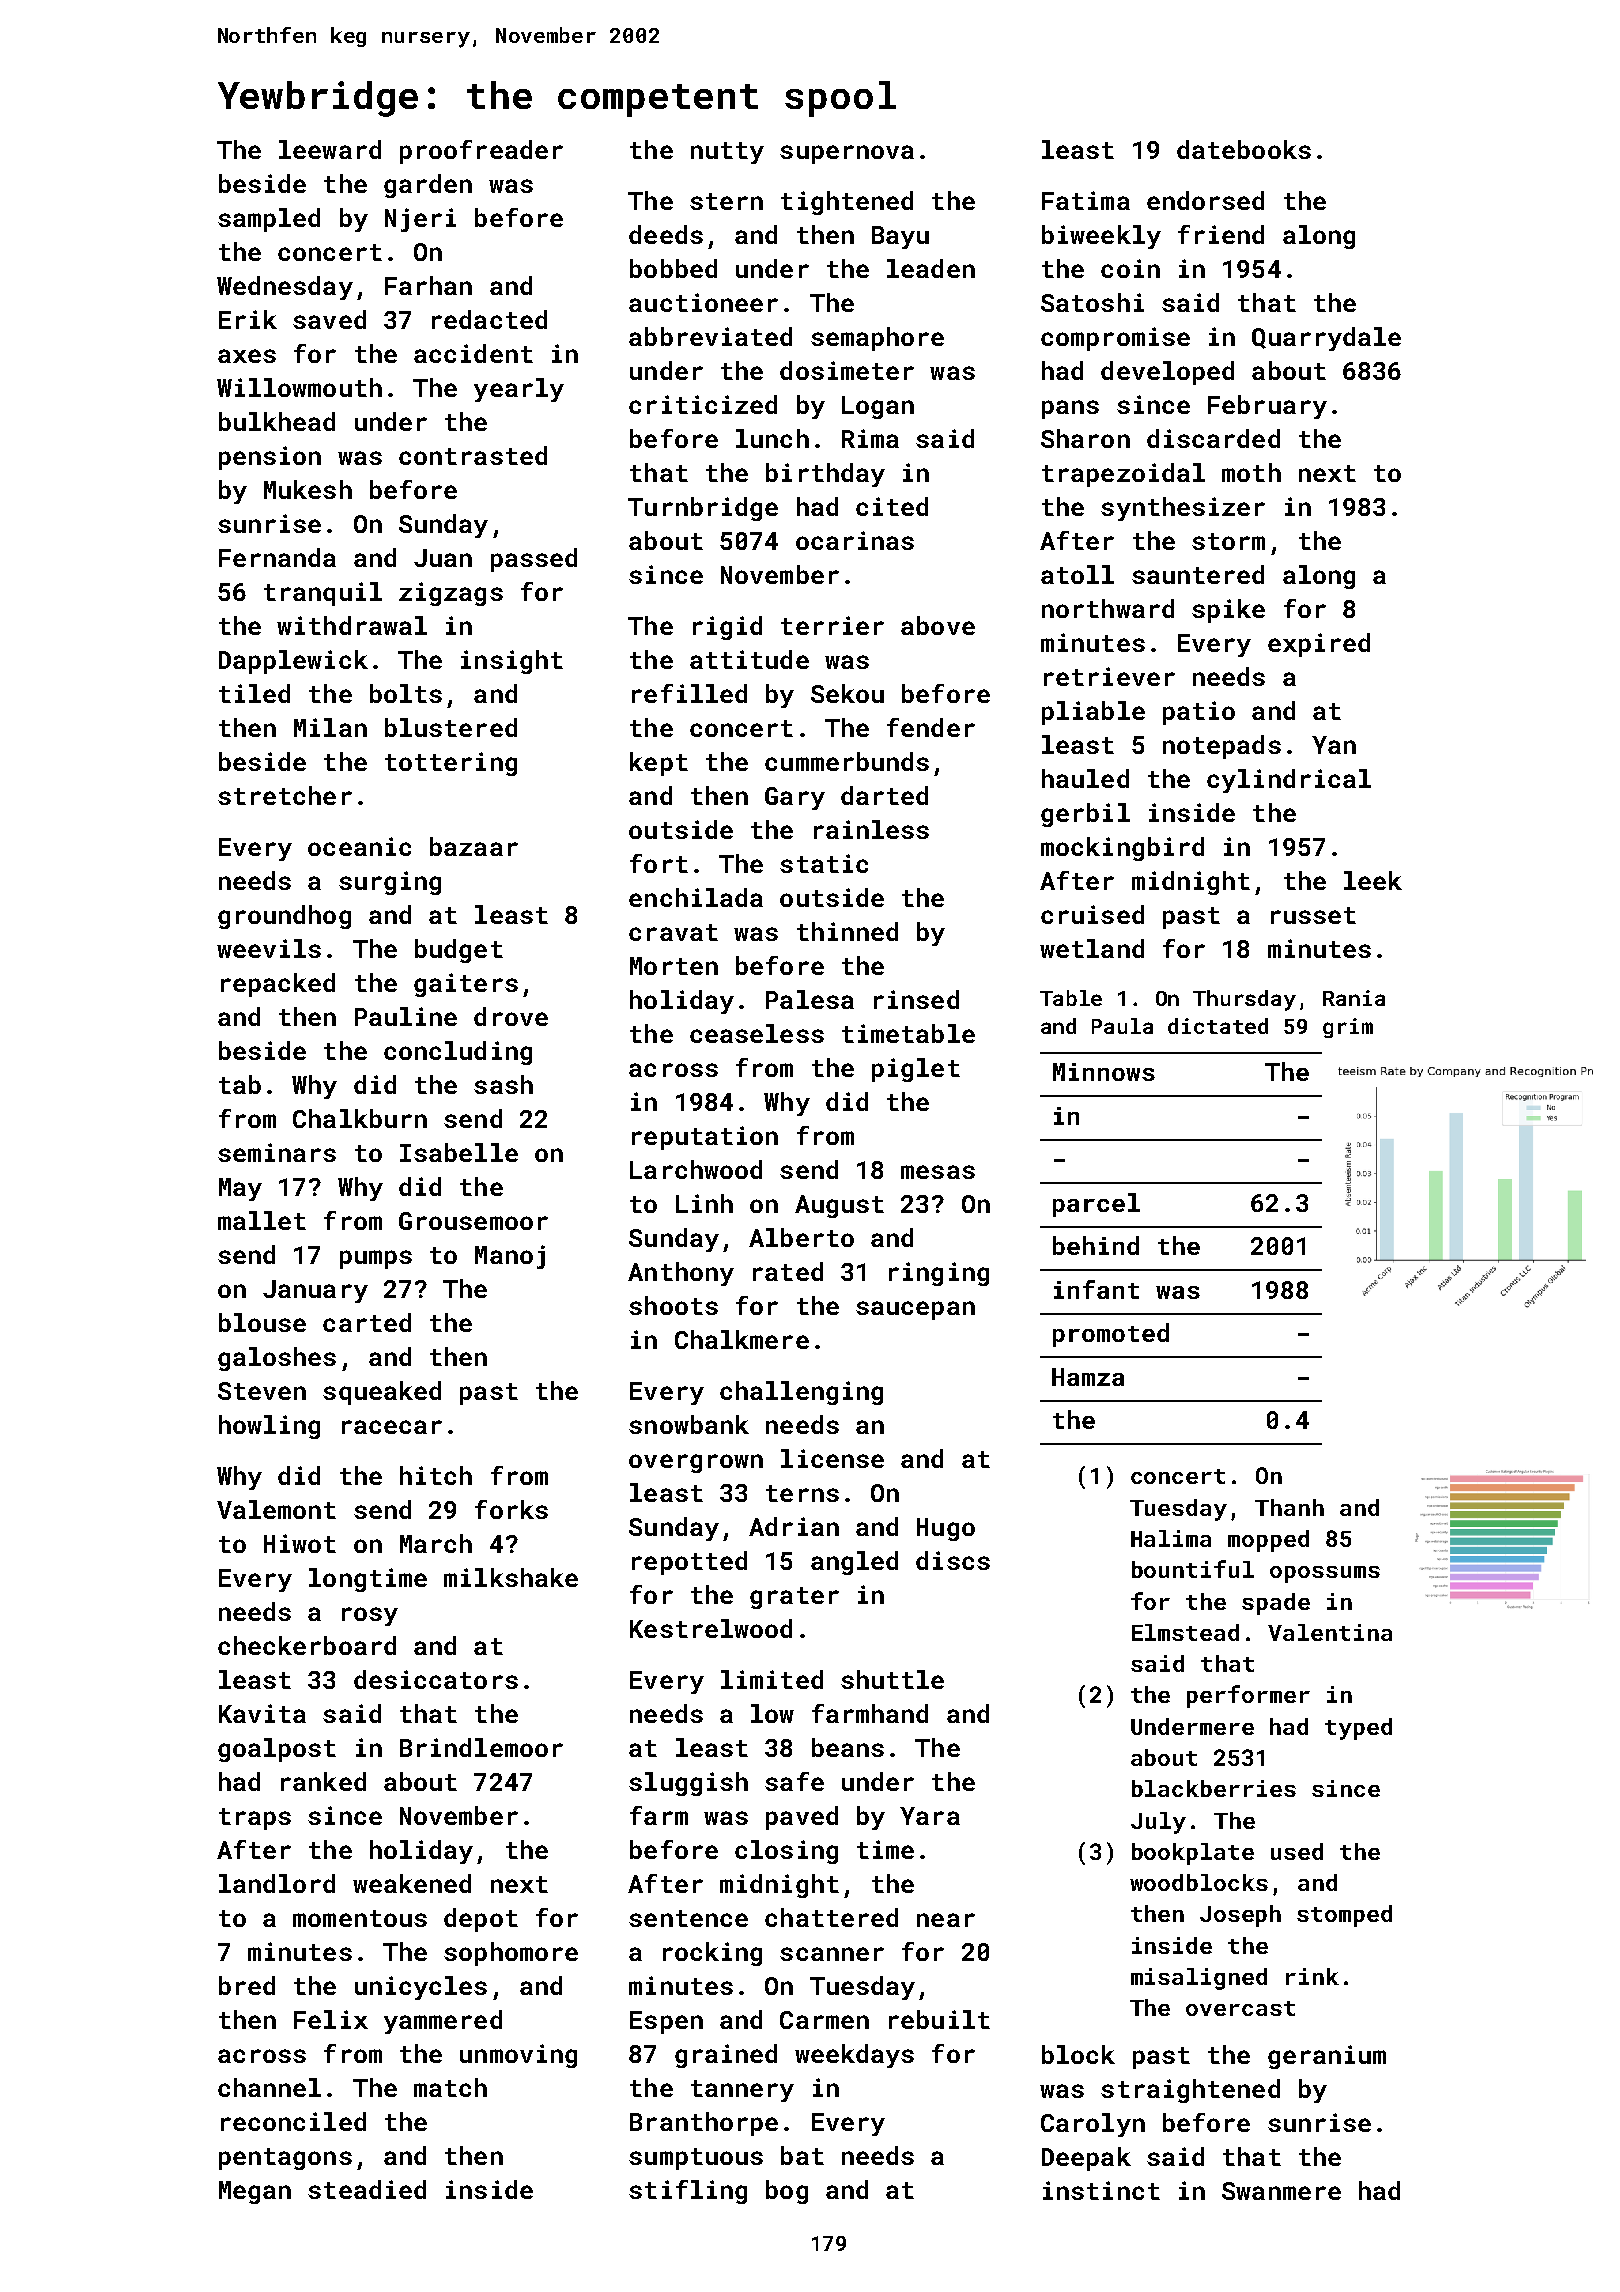 Image resolution: width=1620 pixels, height=2292 pixels. What do you see at coordinates (1088, 1377) in the page?
I see `Hamza` at bounding box center [1088, 1377].
